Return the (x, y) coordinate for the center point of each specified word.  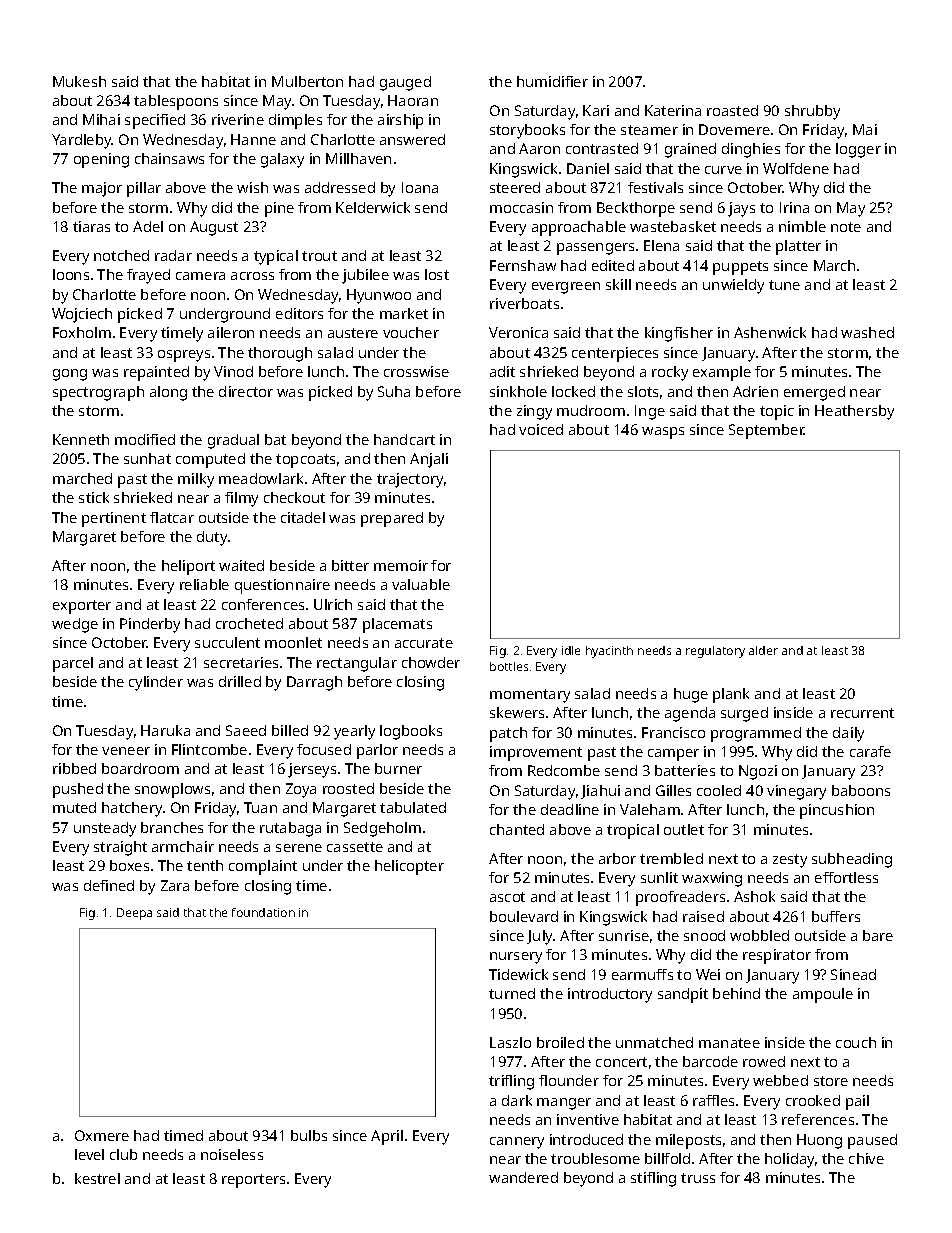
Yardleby (82, 141)
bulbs (309, 1135)
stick (94, 497)
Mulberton (307, 81)
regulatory (715, 652)
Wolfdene (796, 168)
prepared (392, 519)
